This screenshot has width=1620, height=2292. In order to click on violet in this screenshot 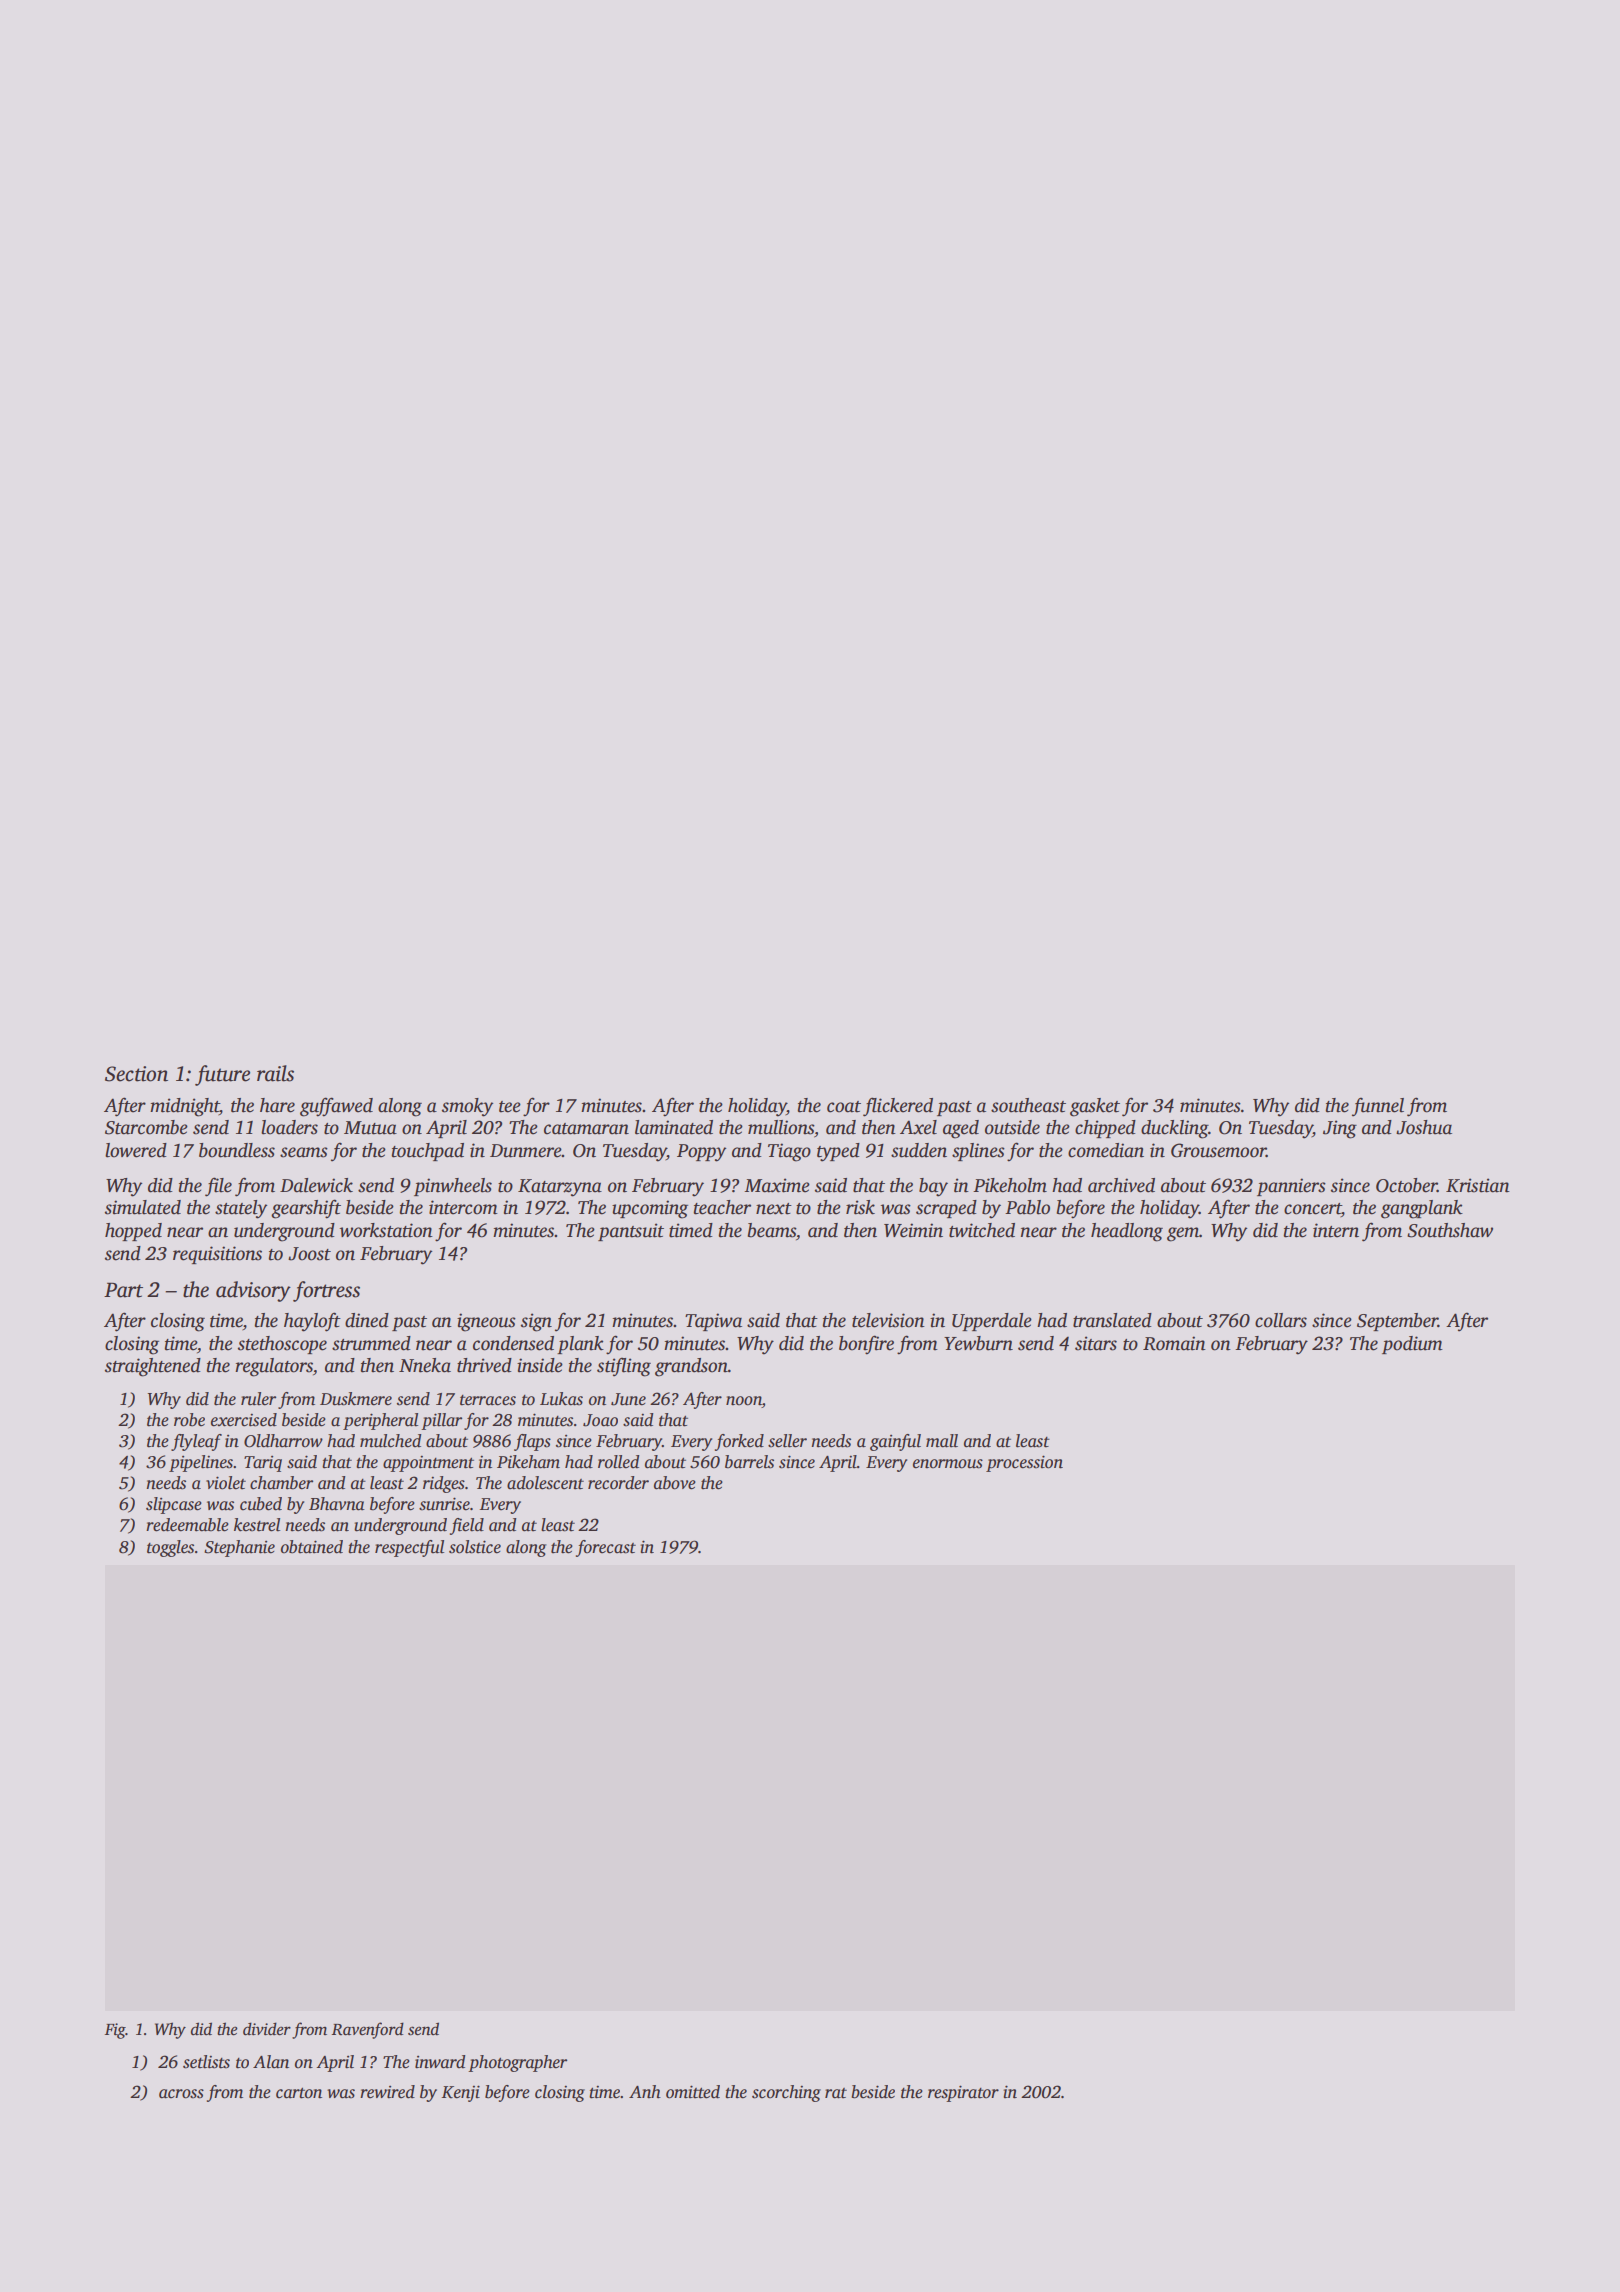, I will do `click(226, 1483)`.
